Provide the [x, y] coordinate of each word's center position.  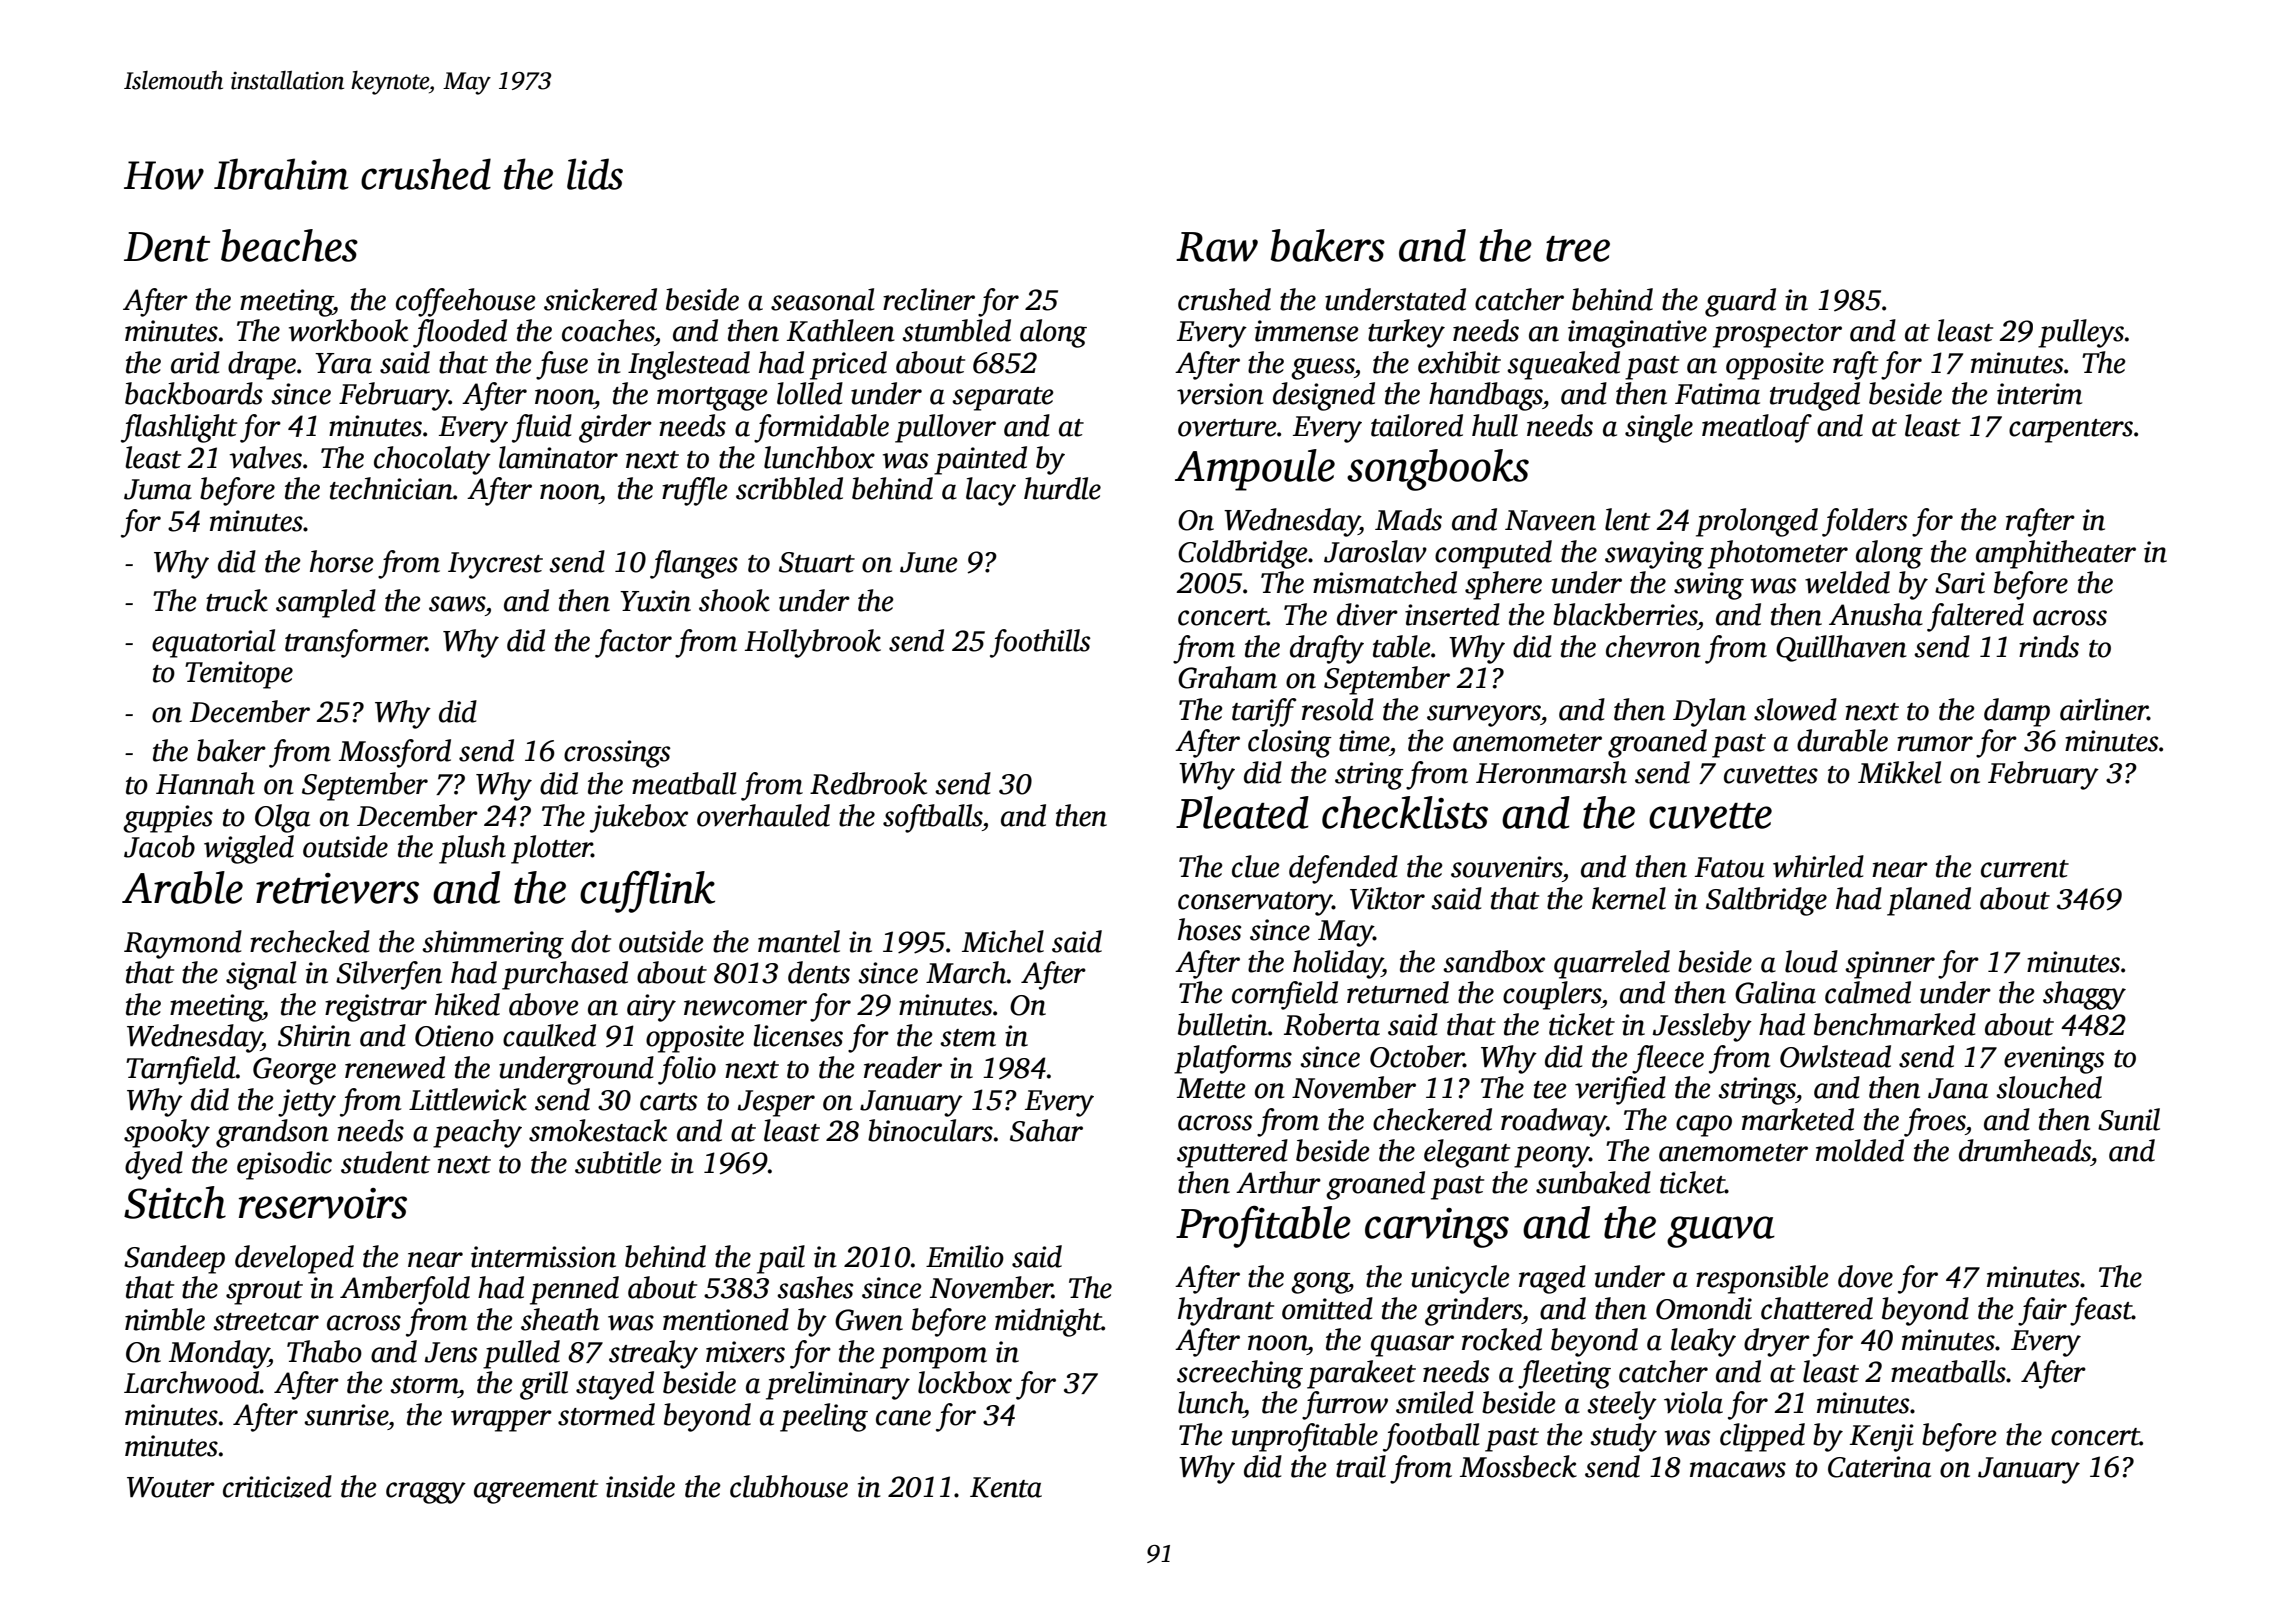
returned [1398, 992]
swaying [1654, 555]
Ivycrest [495, 565]
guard [1740, 302]
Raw [1217, 247]
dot [591, 941]
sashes [815, 1287]
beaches [289, 245]
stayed [615, 1385]
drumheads [2025, 1150]
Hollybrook [813, 643]
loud [1811, 961]
